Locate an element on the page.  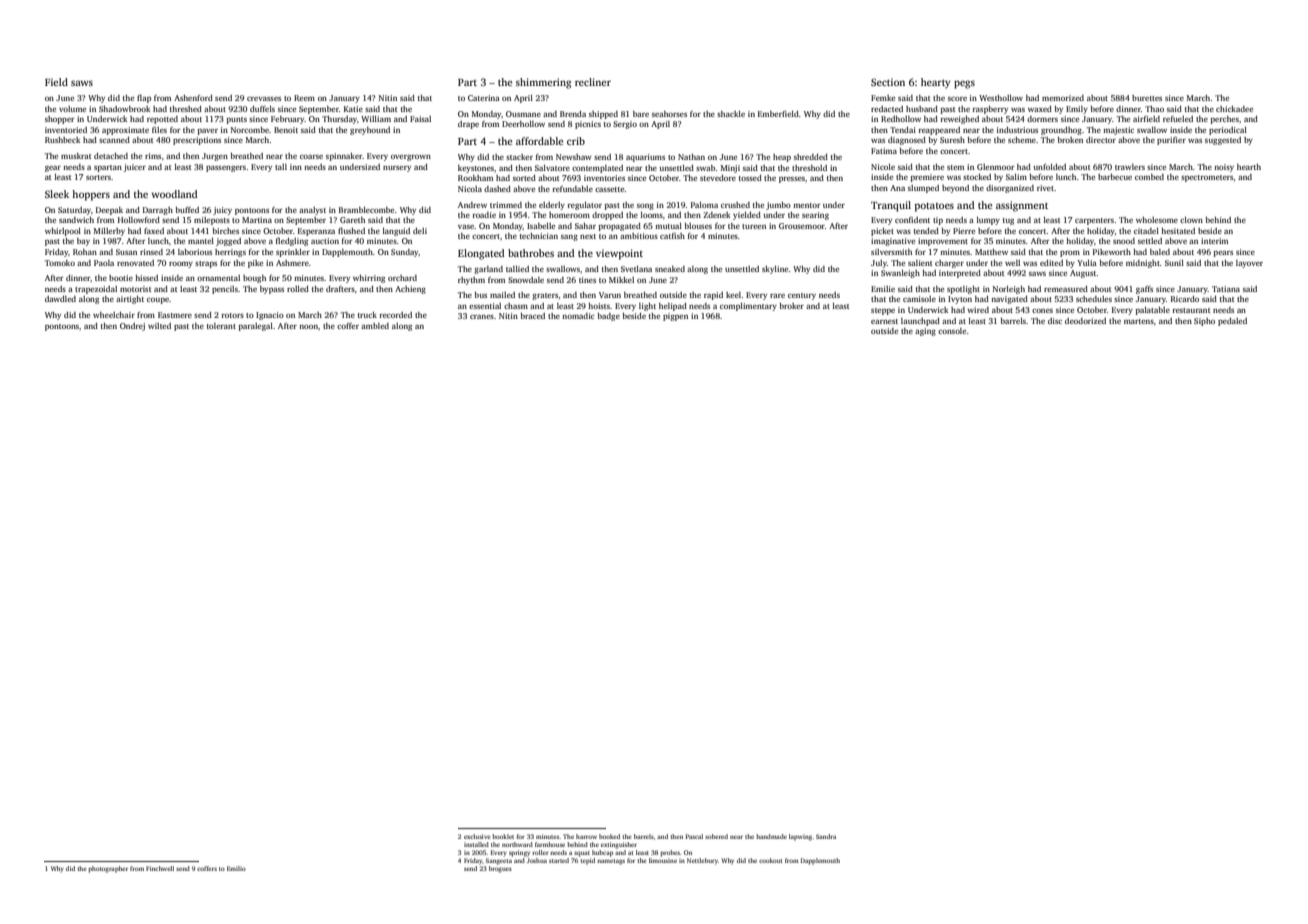
Emilio is located at coordinates (236, 868).
